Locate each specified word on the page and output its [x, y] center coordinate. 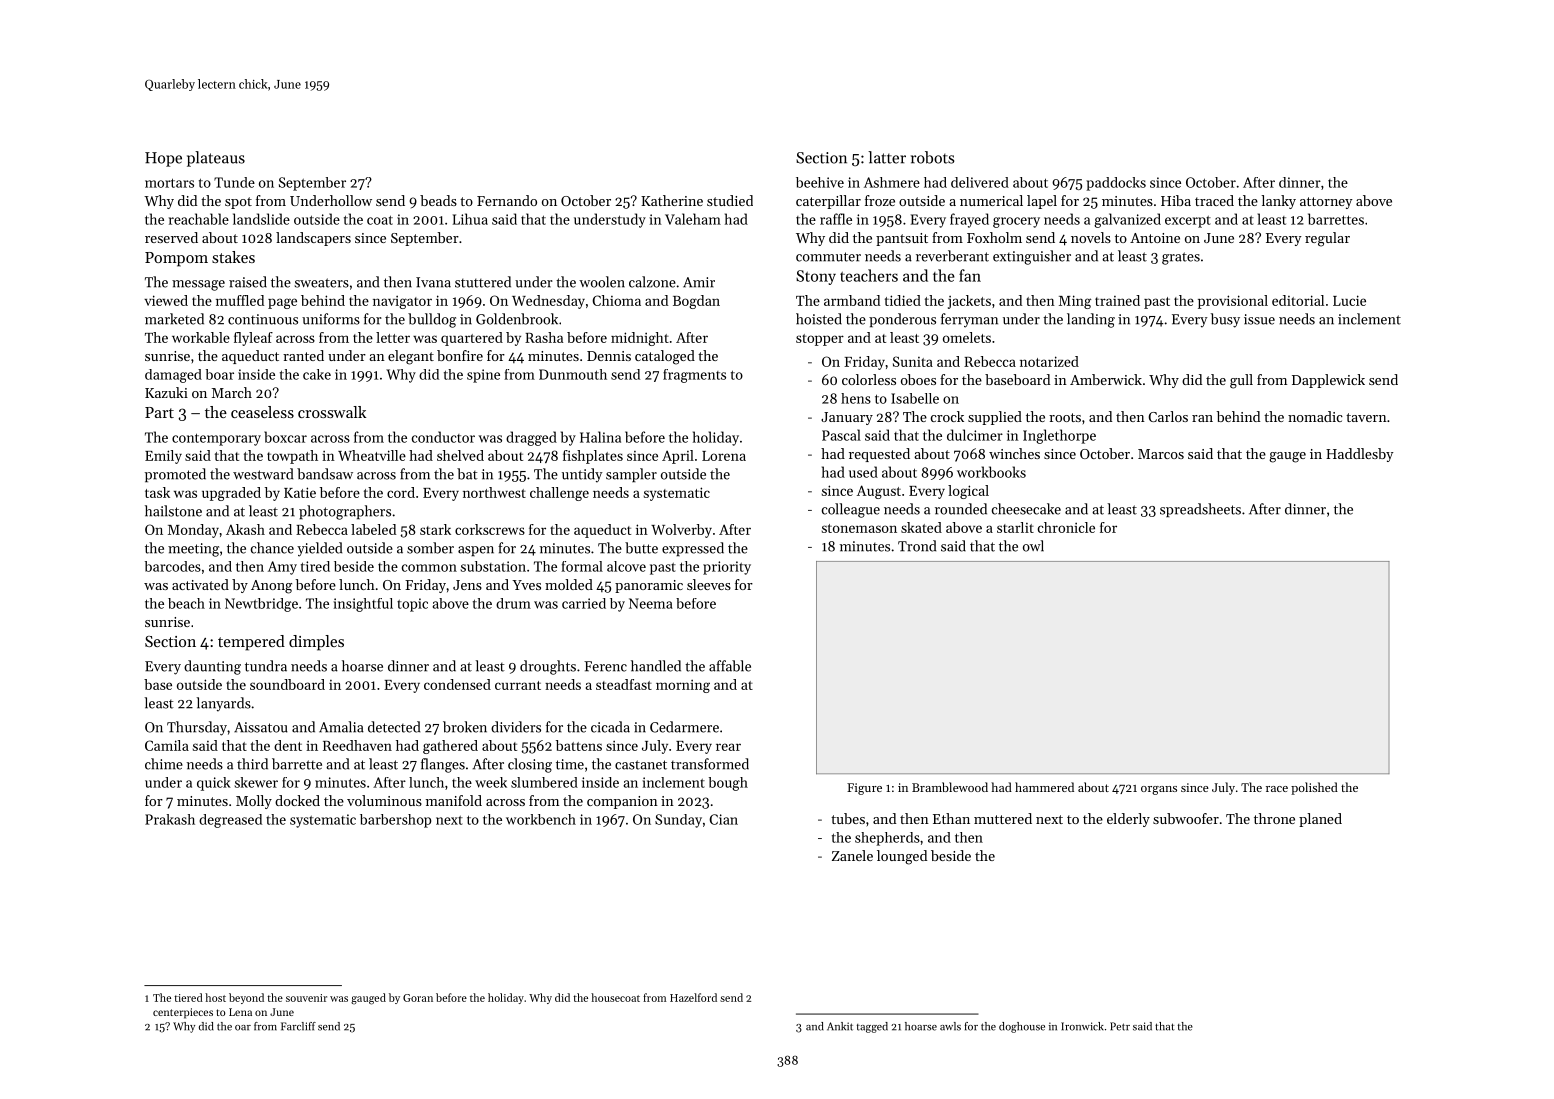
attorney [1326, 203]
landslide [261, 219]
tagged [872, 1027]
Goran [418, 998]
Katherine [672, 200]
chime [164, 764]
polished [1314, 788]
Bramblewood [950, 787]
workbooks [991, 472]
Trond [917, 546]
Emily [163, 457]
